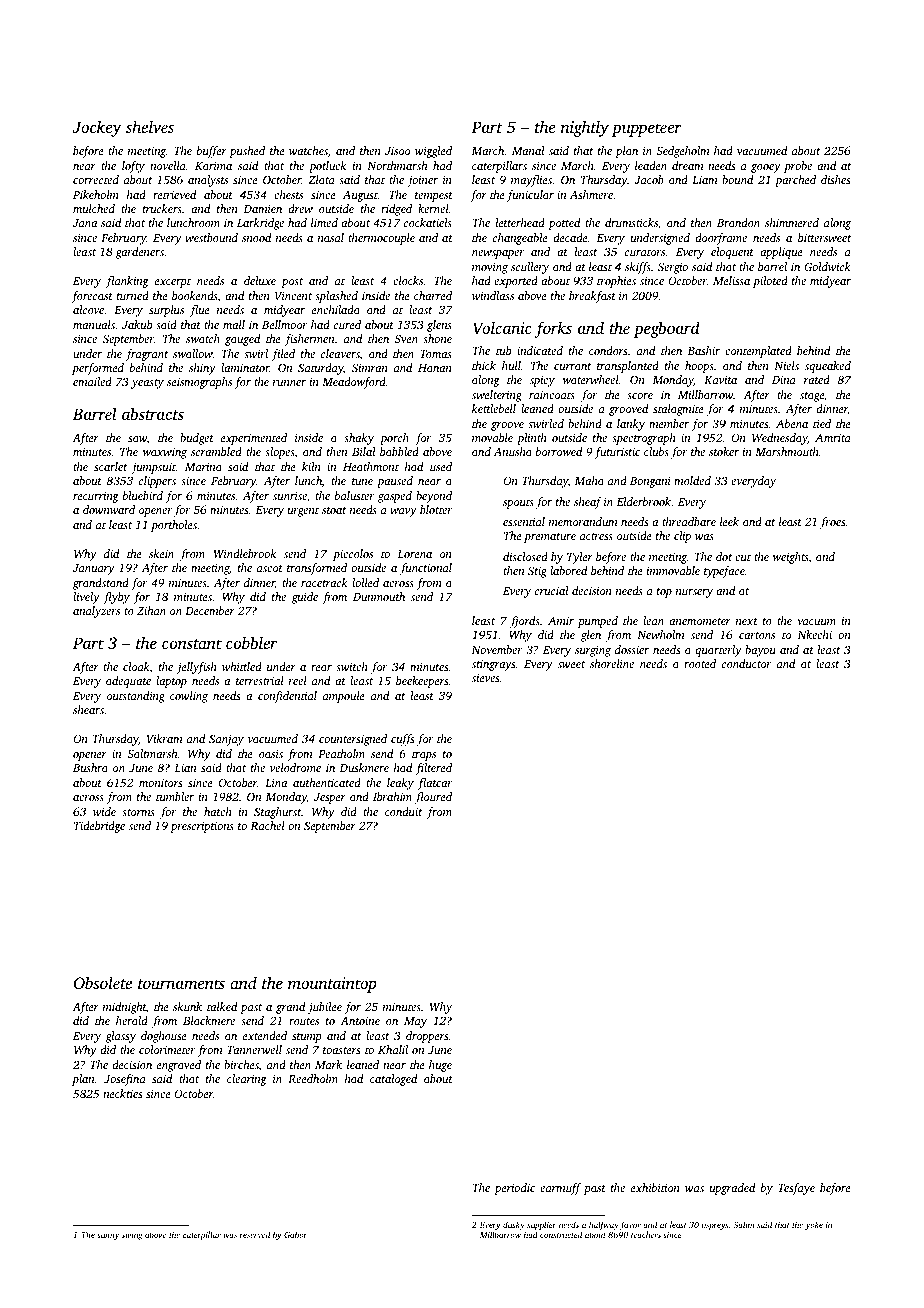 Image resolution: width=924 pixels, height=1308 pixels. What do you see at coordinates (88, 309) in the screenshot?
I see `alcove` at bounding box center [88, 309].
